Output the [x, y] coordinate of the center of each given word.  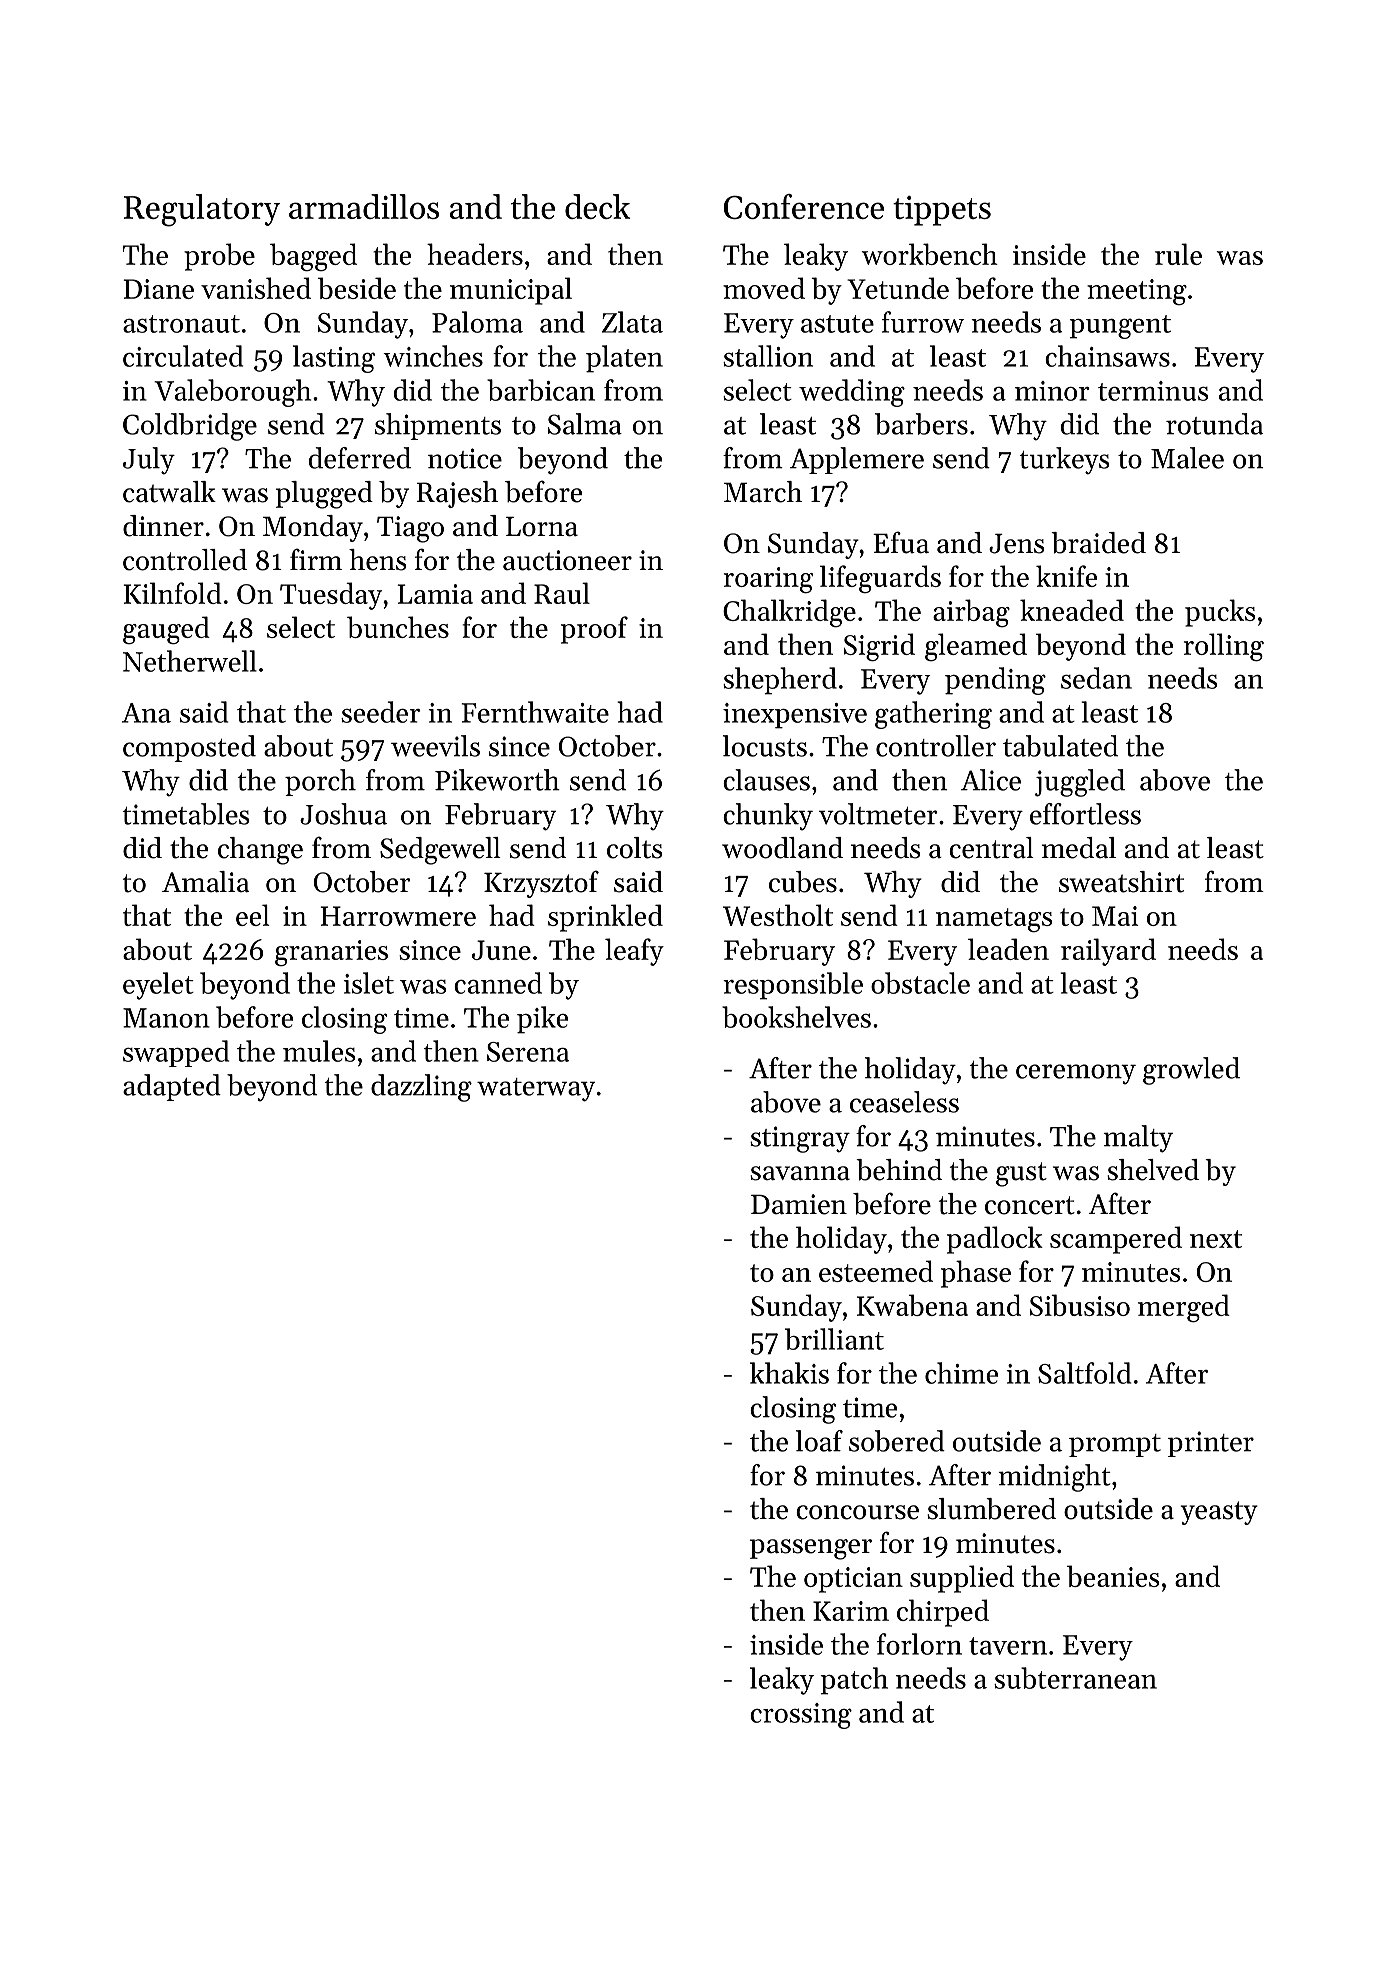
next [1216, 1239]
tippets [942, 211]
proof [594, 630]
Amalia [205, 881]
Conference [804, 206]
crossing [801, 1716]
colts [634, 848]
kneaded [1072, 610]
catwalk [169, 492]
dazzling [421, 1088]
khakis [789, 1373]
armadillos [364, 206]
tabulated [1060, 746]
